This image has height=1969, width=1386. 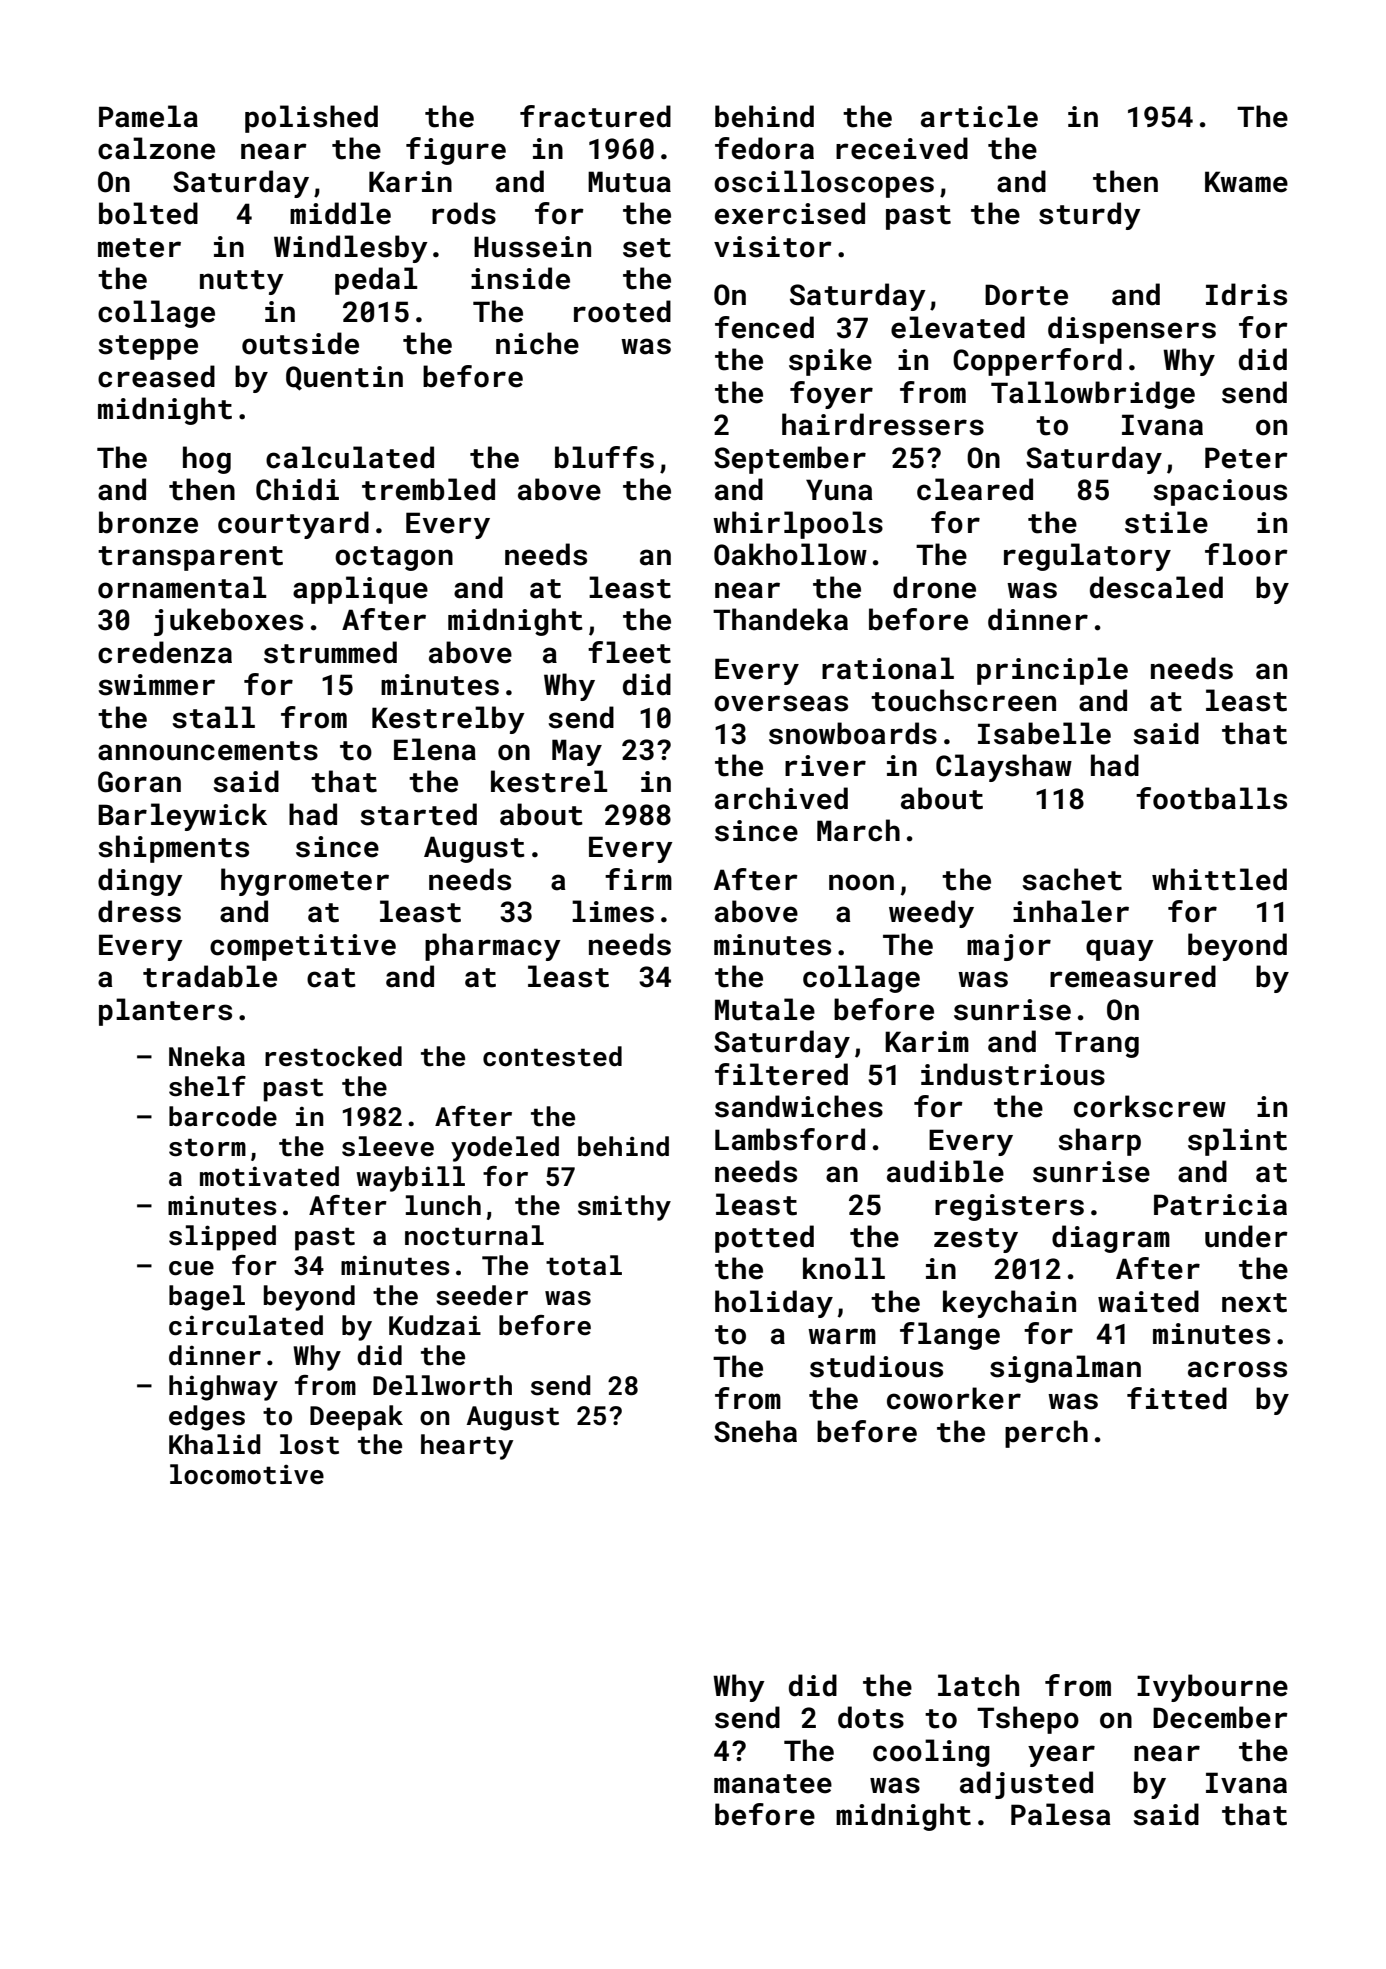 What do you see at coordinates (1132, 330) in the image?
I see `dispensers` at bounding box center [1132, 330].
